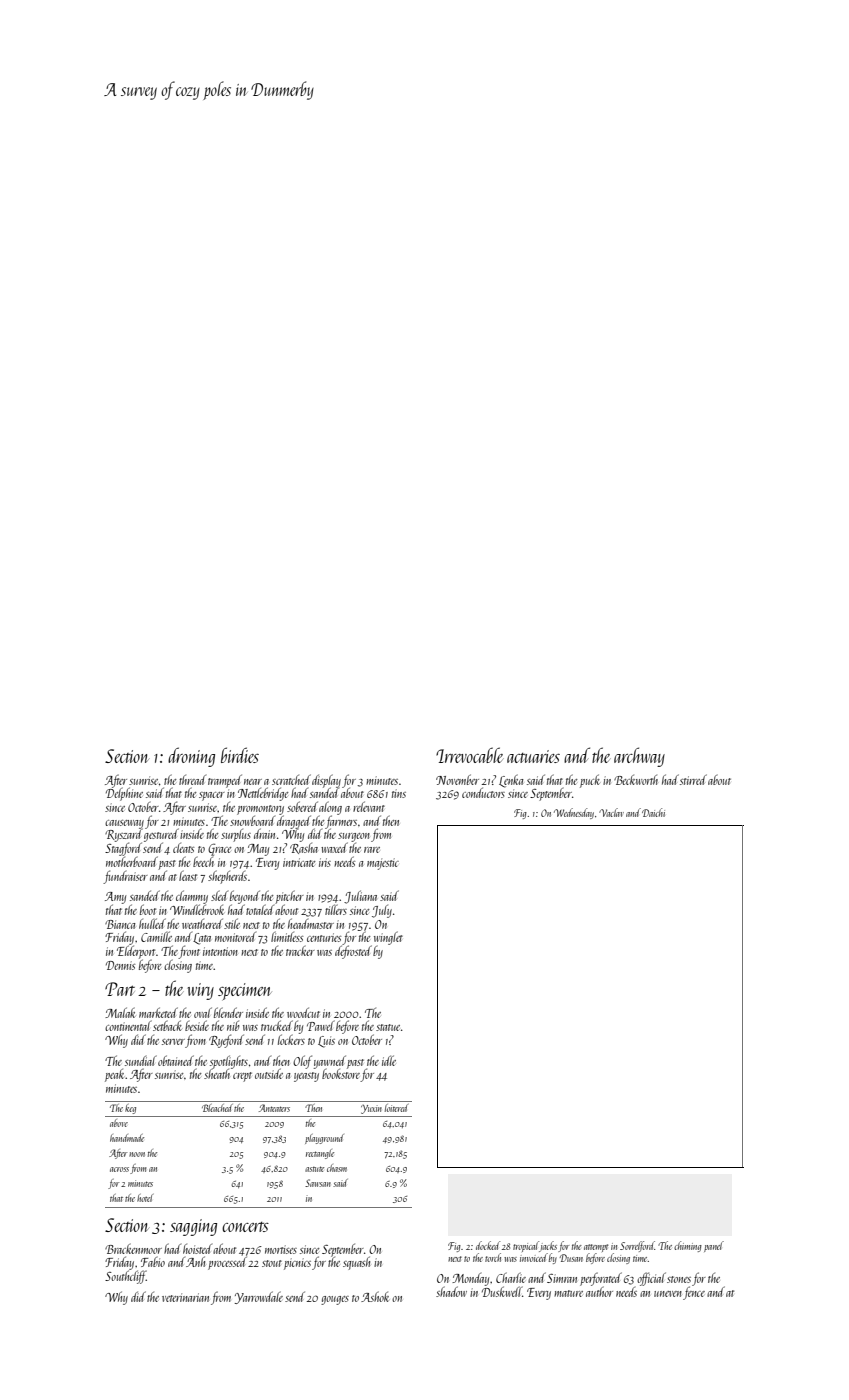 The height and width of the screenshot is (1400, 849). Describe the element at coordinates (568, 1293) in the screenshot. I see `mature` at that location.
